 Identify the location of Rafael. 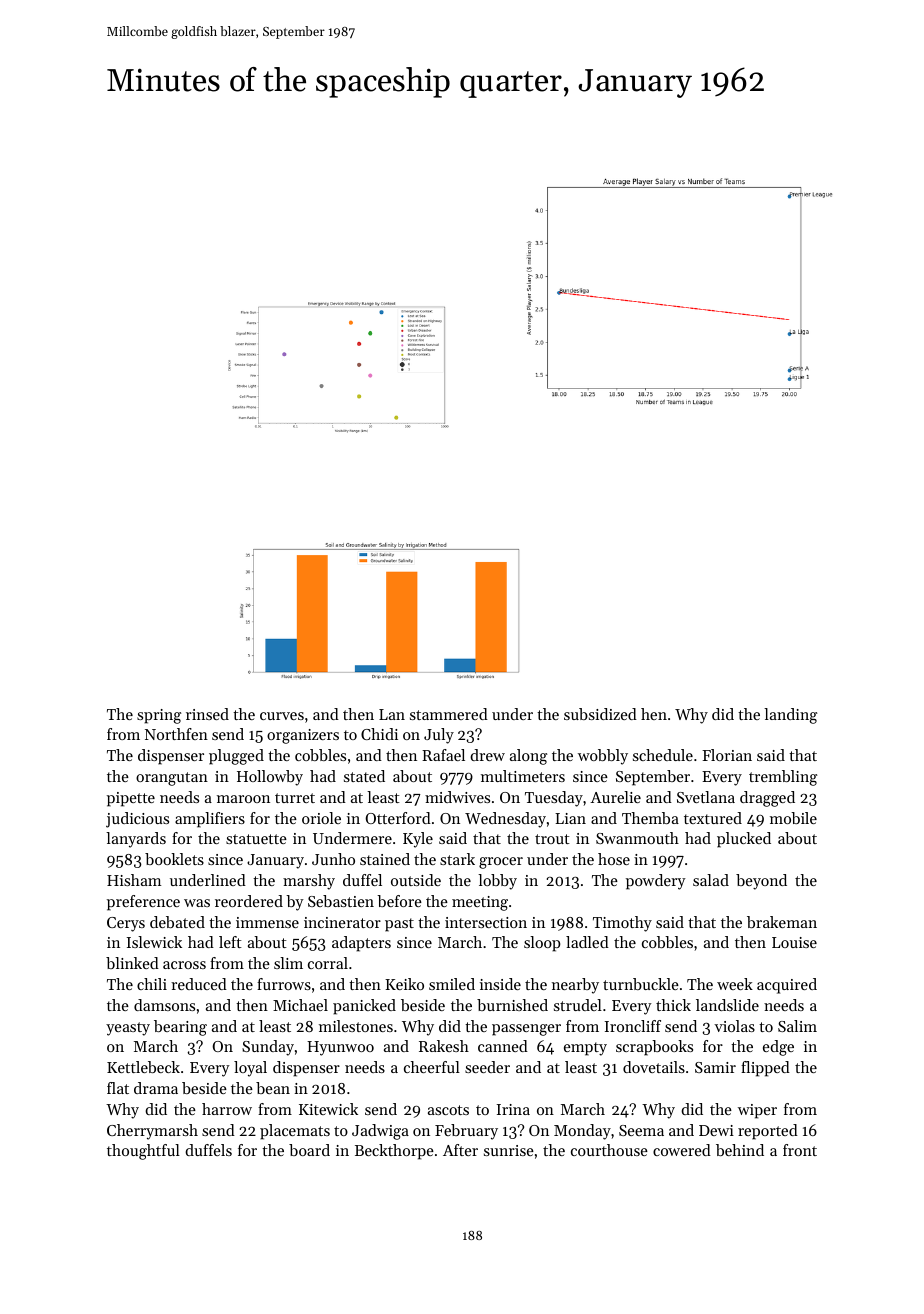
(443, 755).
